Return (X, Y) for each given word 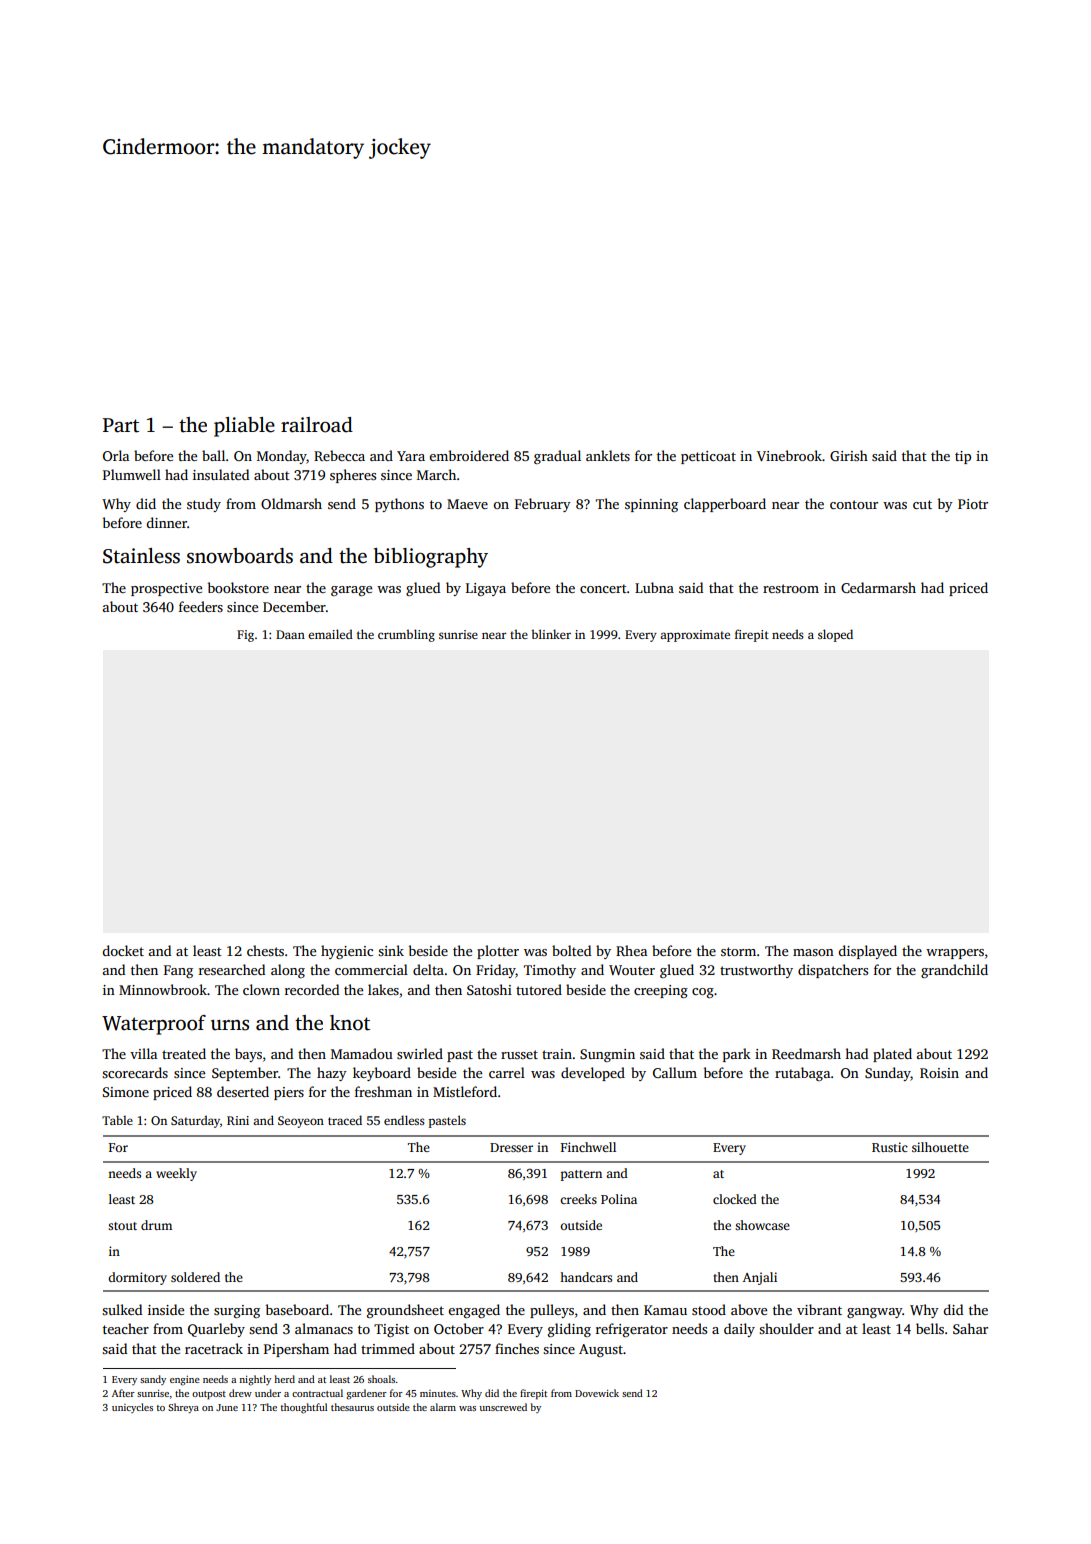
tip (963, 457)
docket (123, 950)
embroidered (469, 455)
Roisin (939, 1073)
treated (184, 1053)
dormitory (137, 1278)
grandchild (954, 971)
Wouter (632, 970)
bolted (571, 950)
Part (121, 425)
